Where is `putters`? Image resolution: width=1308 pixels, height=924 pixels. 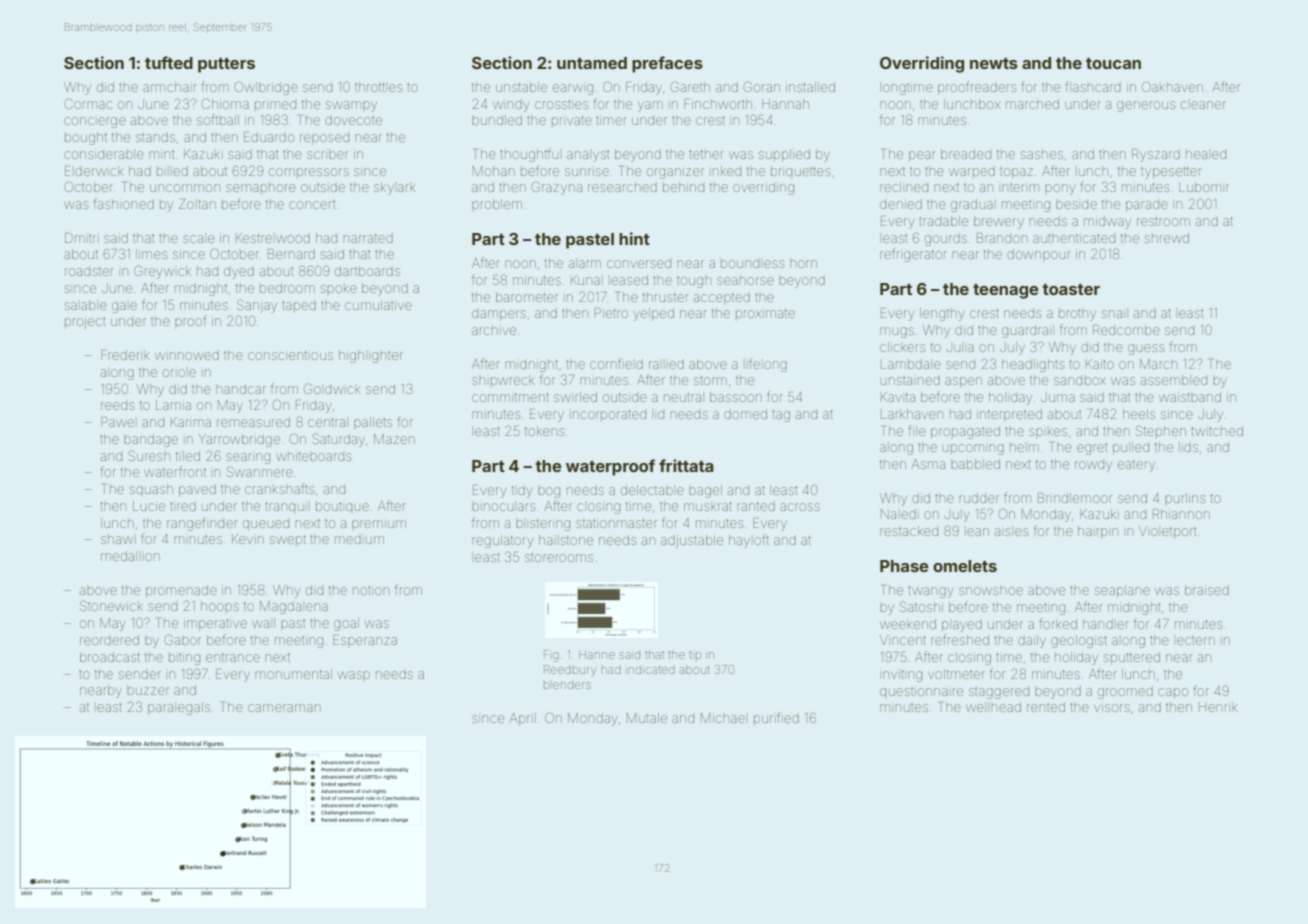
putters is located at coordinates (226, 65).
